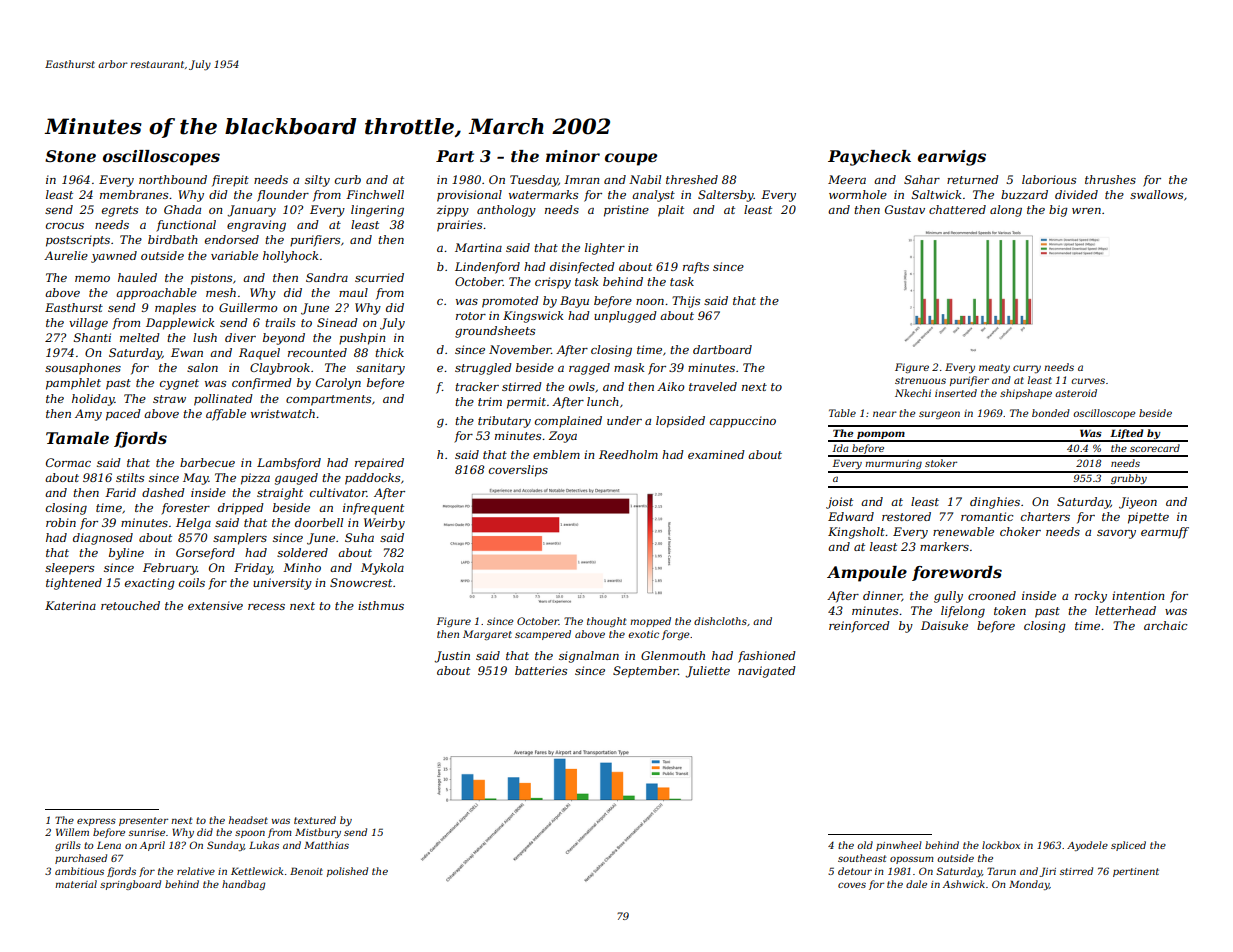 The width and height of the screenshot is (1233, 952). I want to click on permit, so click(526, 403).
